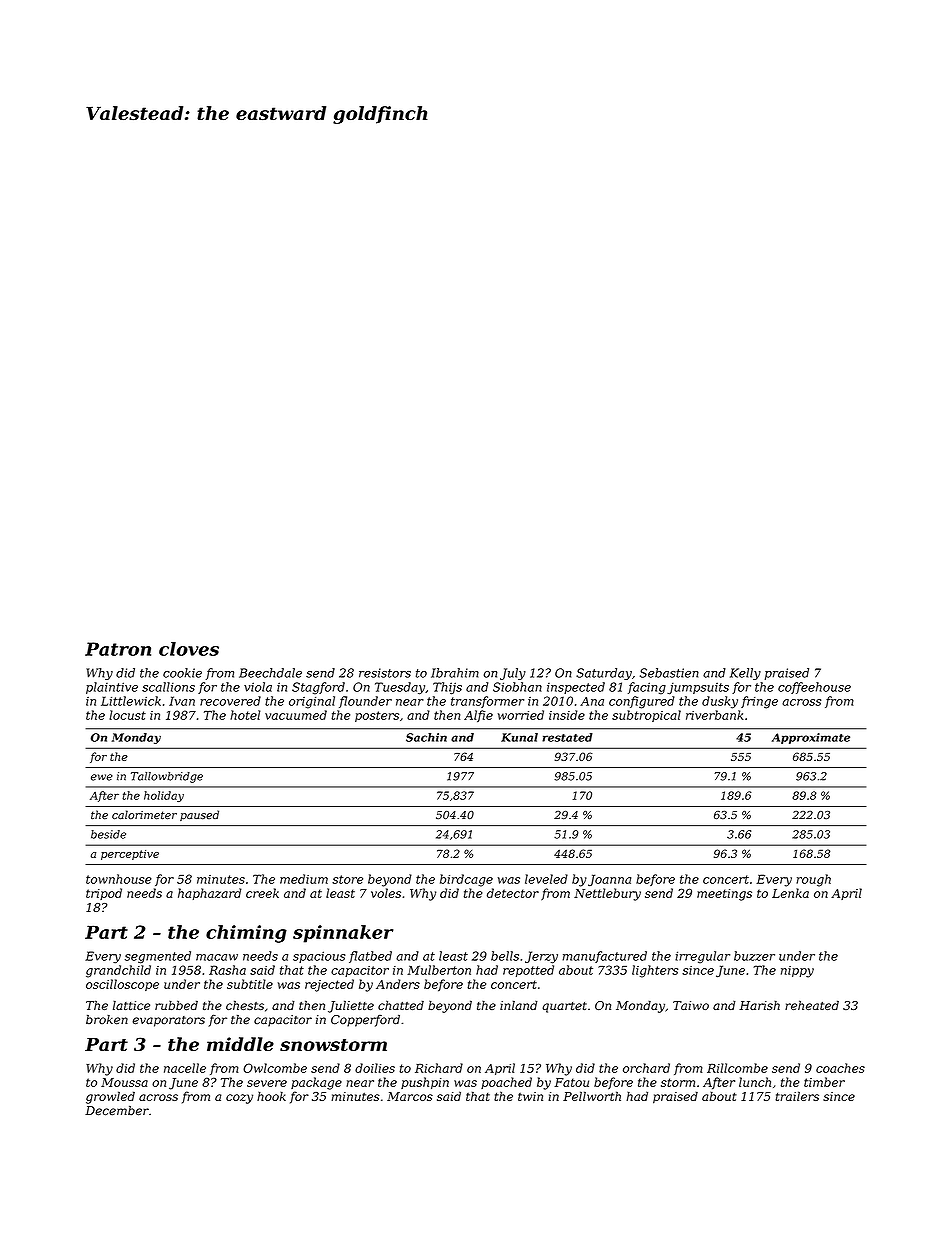 This image has width=952, height=1233. What do you see at coordinates (347, 879) in the image?
I see `store` at bounding box center [347, 879].
